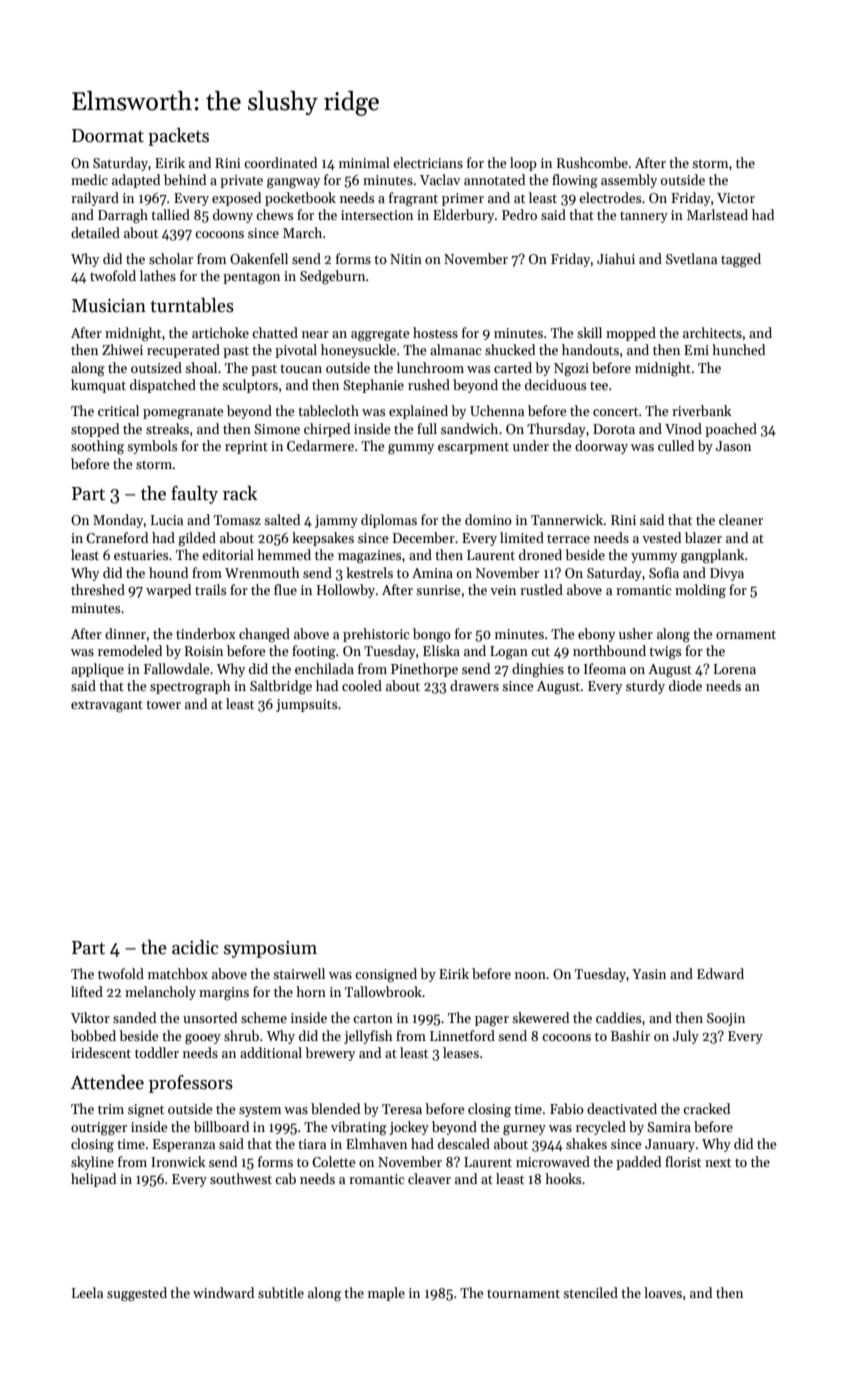 This screenshot has width=849, height=1400. Describe the element at coordinates (567, 519) in the screenshot. I see `Tannerwick` at that location.
